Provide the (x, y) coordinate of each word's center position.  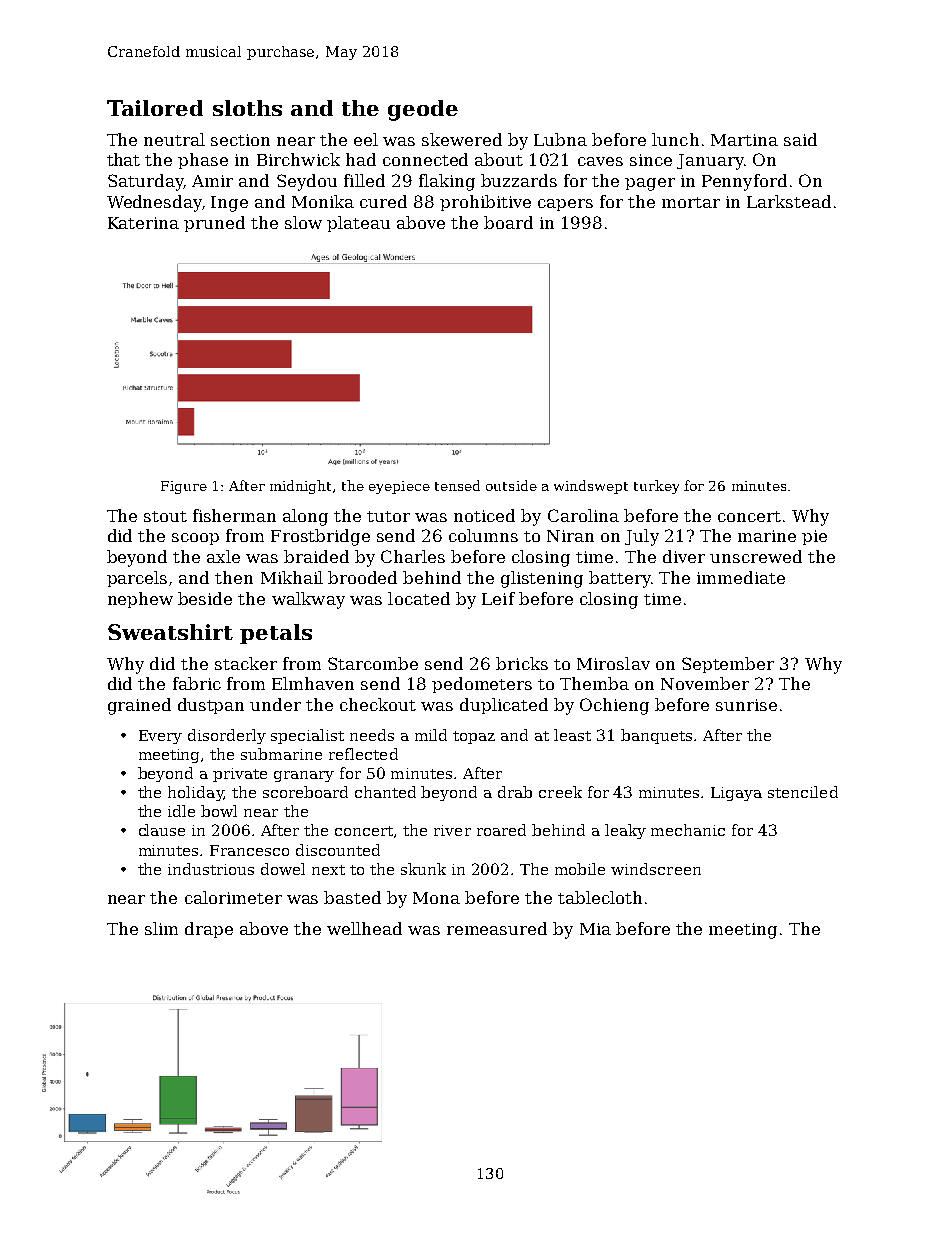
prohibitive (485, 203)
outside (511, 485)
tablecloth (600, 897)
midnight (300, 487)
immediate (741, 577)
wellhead (364, 928)
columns (483, 535)
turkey (656, 487)
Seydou (307, 182)
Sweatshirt (170, 632)
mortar (691, 202)
